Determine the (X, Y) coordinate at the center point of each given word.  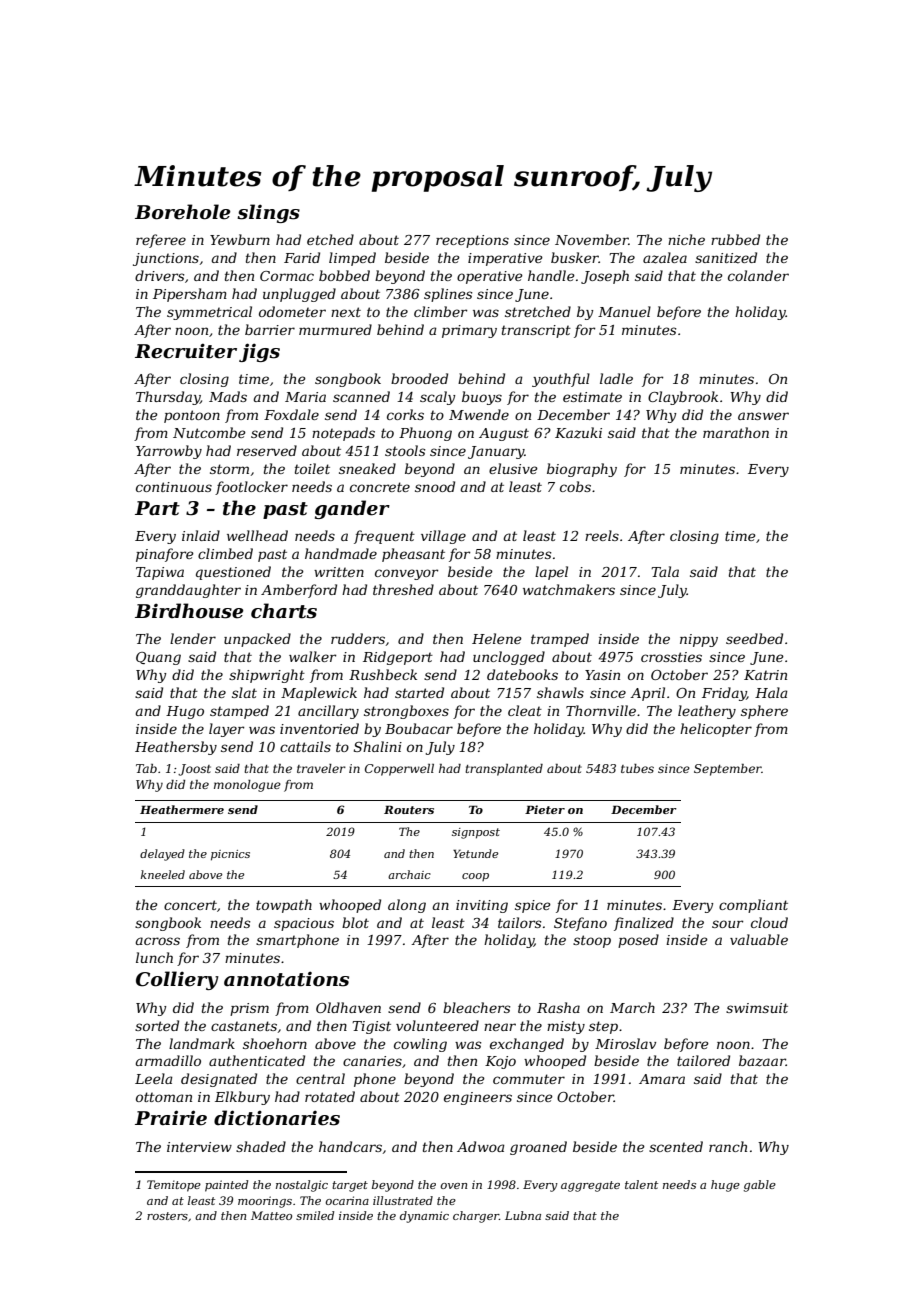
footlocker (251, 488)
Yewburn (240, 239)
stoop (592, 941)
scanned (361, 396)
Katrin (765, 675)
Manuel (624, 311)
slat (244, 692)
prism (249, 1009)
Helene (497, 638)
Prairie (171, 1118)
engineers (478, 1098)
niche (686, 239)
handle (551, 275)
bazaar (762, 1061)
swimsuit (757, 1008)
